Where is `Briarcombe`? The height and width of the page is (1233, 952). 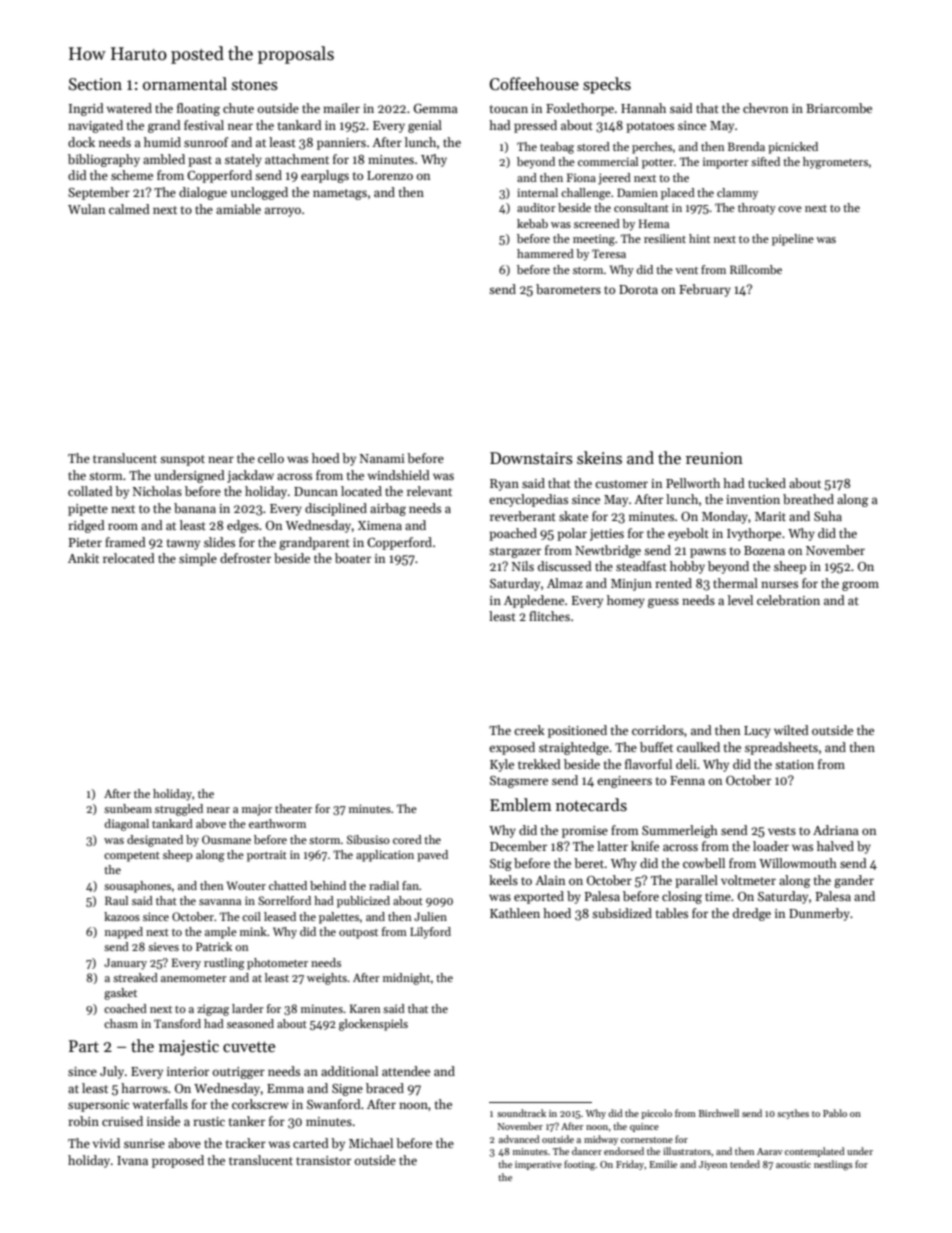 Briarcombe is located at coordinates (839, 108).
